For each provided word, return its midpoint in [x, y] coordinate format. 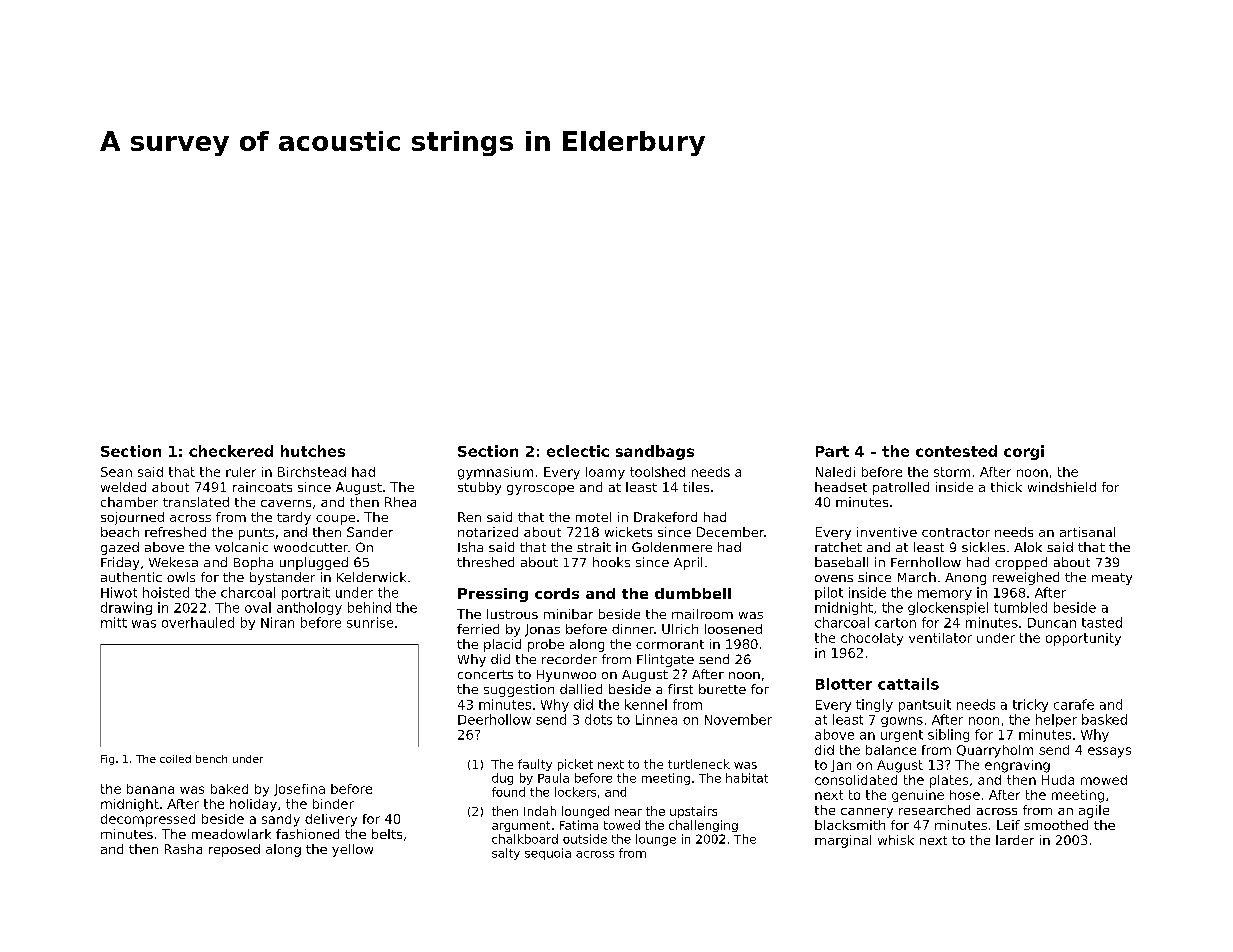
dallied [581, 689]
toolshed [657, 472]
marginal [843, 841]
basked [1104, 719]
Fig [107, 760]
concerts [485, 674]
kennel [646, 704]
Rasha [183, 849]
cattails [908, 684]
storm [952, 472]
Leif [1008, 825]
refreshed [175, 532]
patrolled [901, 488]
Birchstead [312, 472]
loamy [605, 473]
